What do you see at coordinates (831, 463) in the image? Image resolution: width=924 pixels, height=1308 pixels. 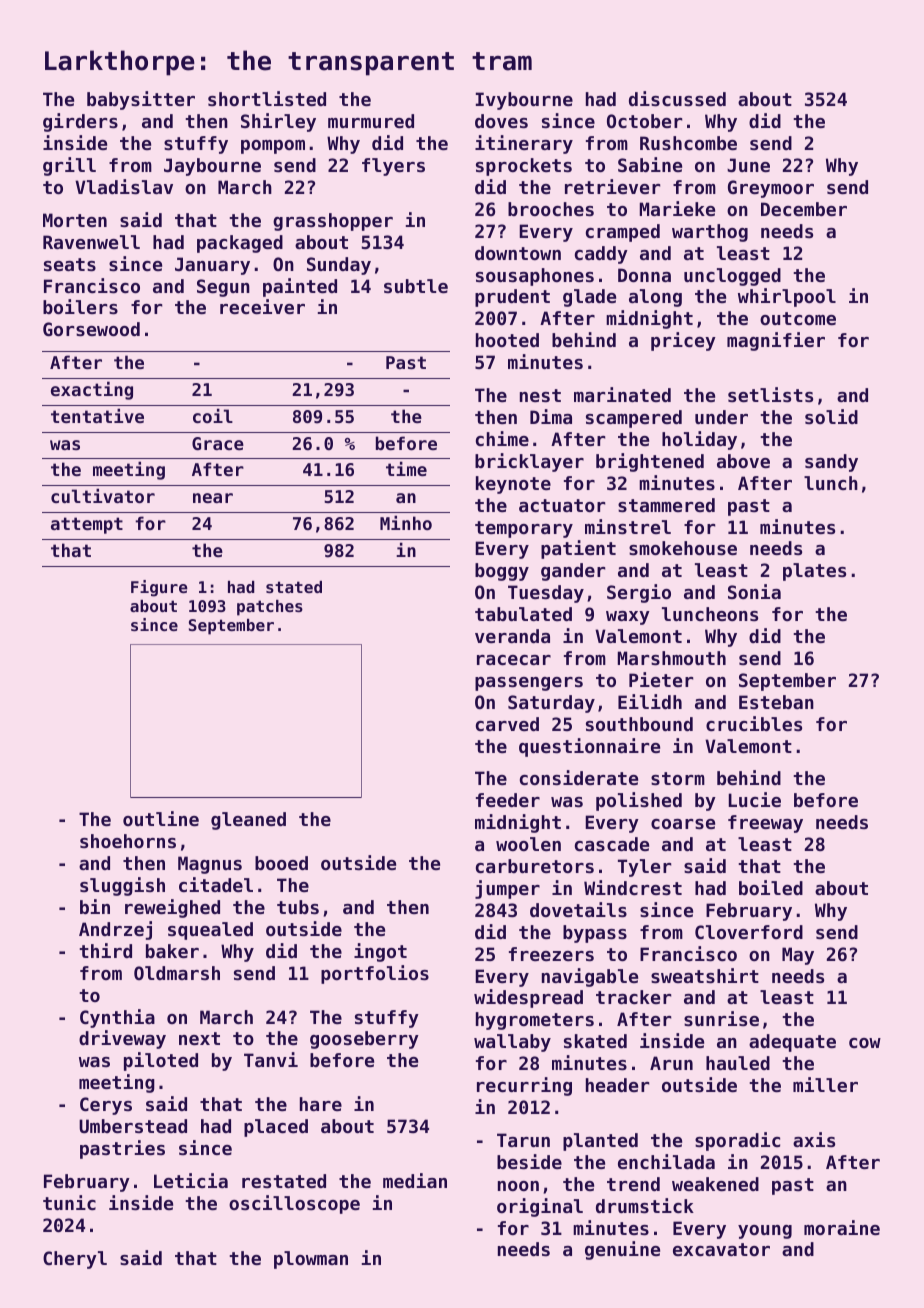 I see `sandy` at bounding box center [831, 463].
